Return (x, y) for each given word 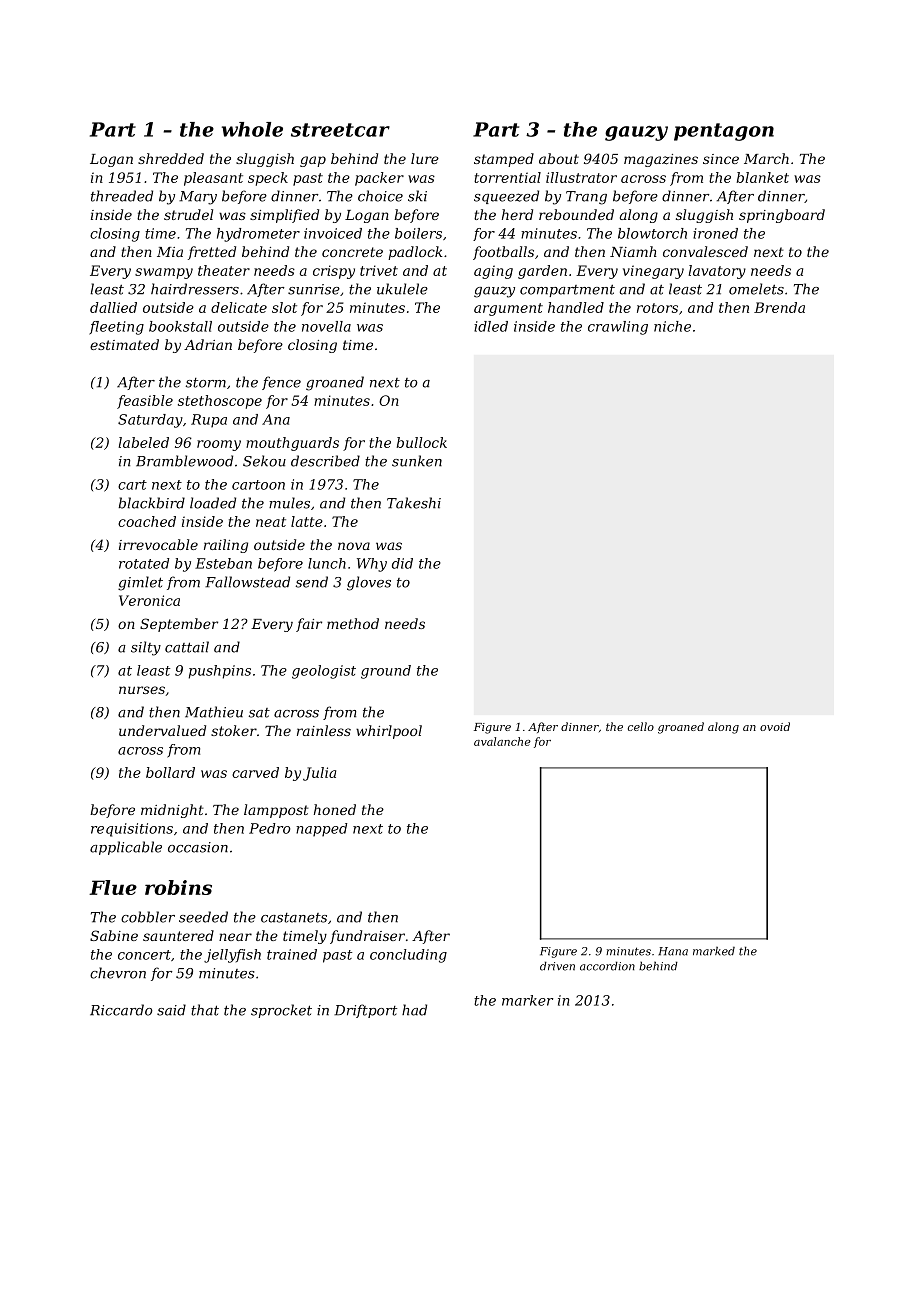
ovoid (775, 726)
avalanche (502, 741)
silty (146, 648)
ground (386, 672)
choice (380, 196)
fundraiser (367, 937)
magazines (661, 160)
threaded (122, 196)
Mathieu (214, 712)
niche (672, 326)
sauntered (178, 935)
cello (641, 726)
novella (326, 326)
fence (281, 383)
